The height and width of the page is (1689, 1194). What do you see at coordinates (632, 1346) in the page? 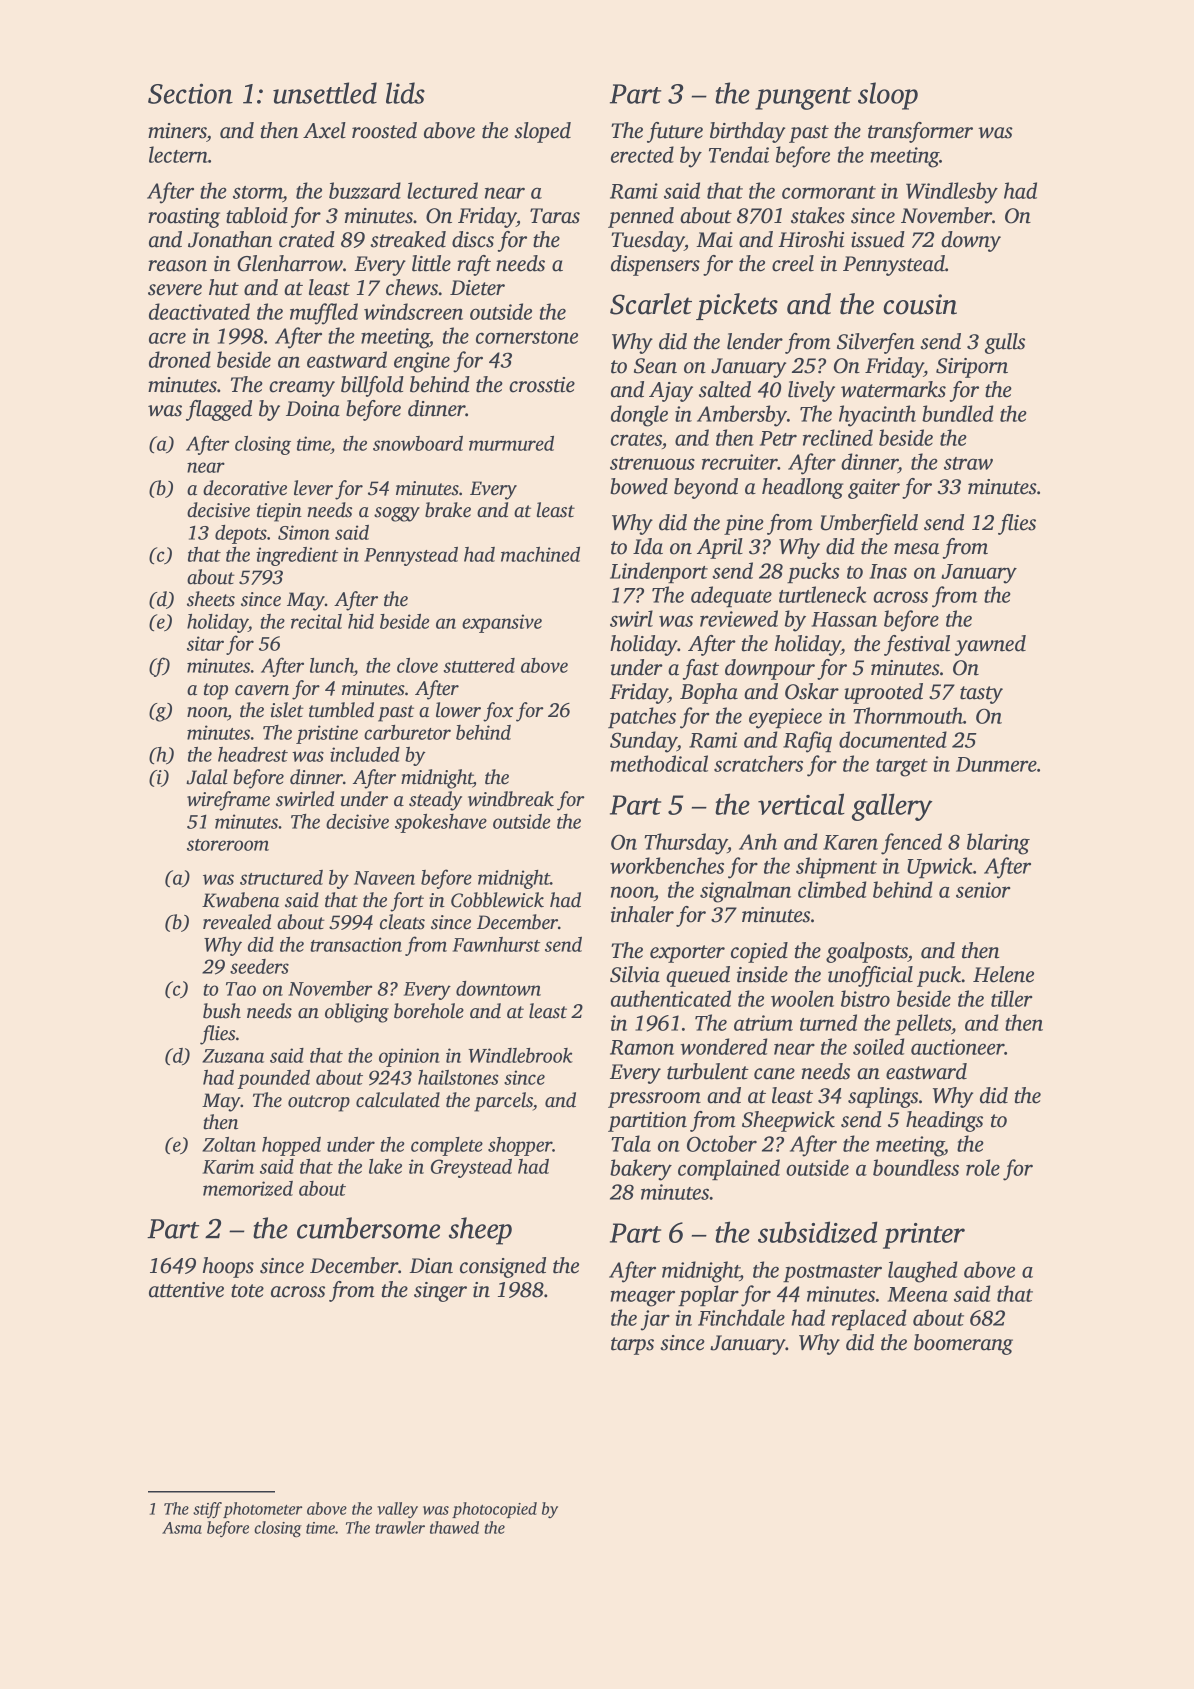
I see `tarps` at bounding box center [632, 1346].
